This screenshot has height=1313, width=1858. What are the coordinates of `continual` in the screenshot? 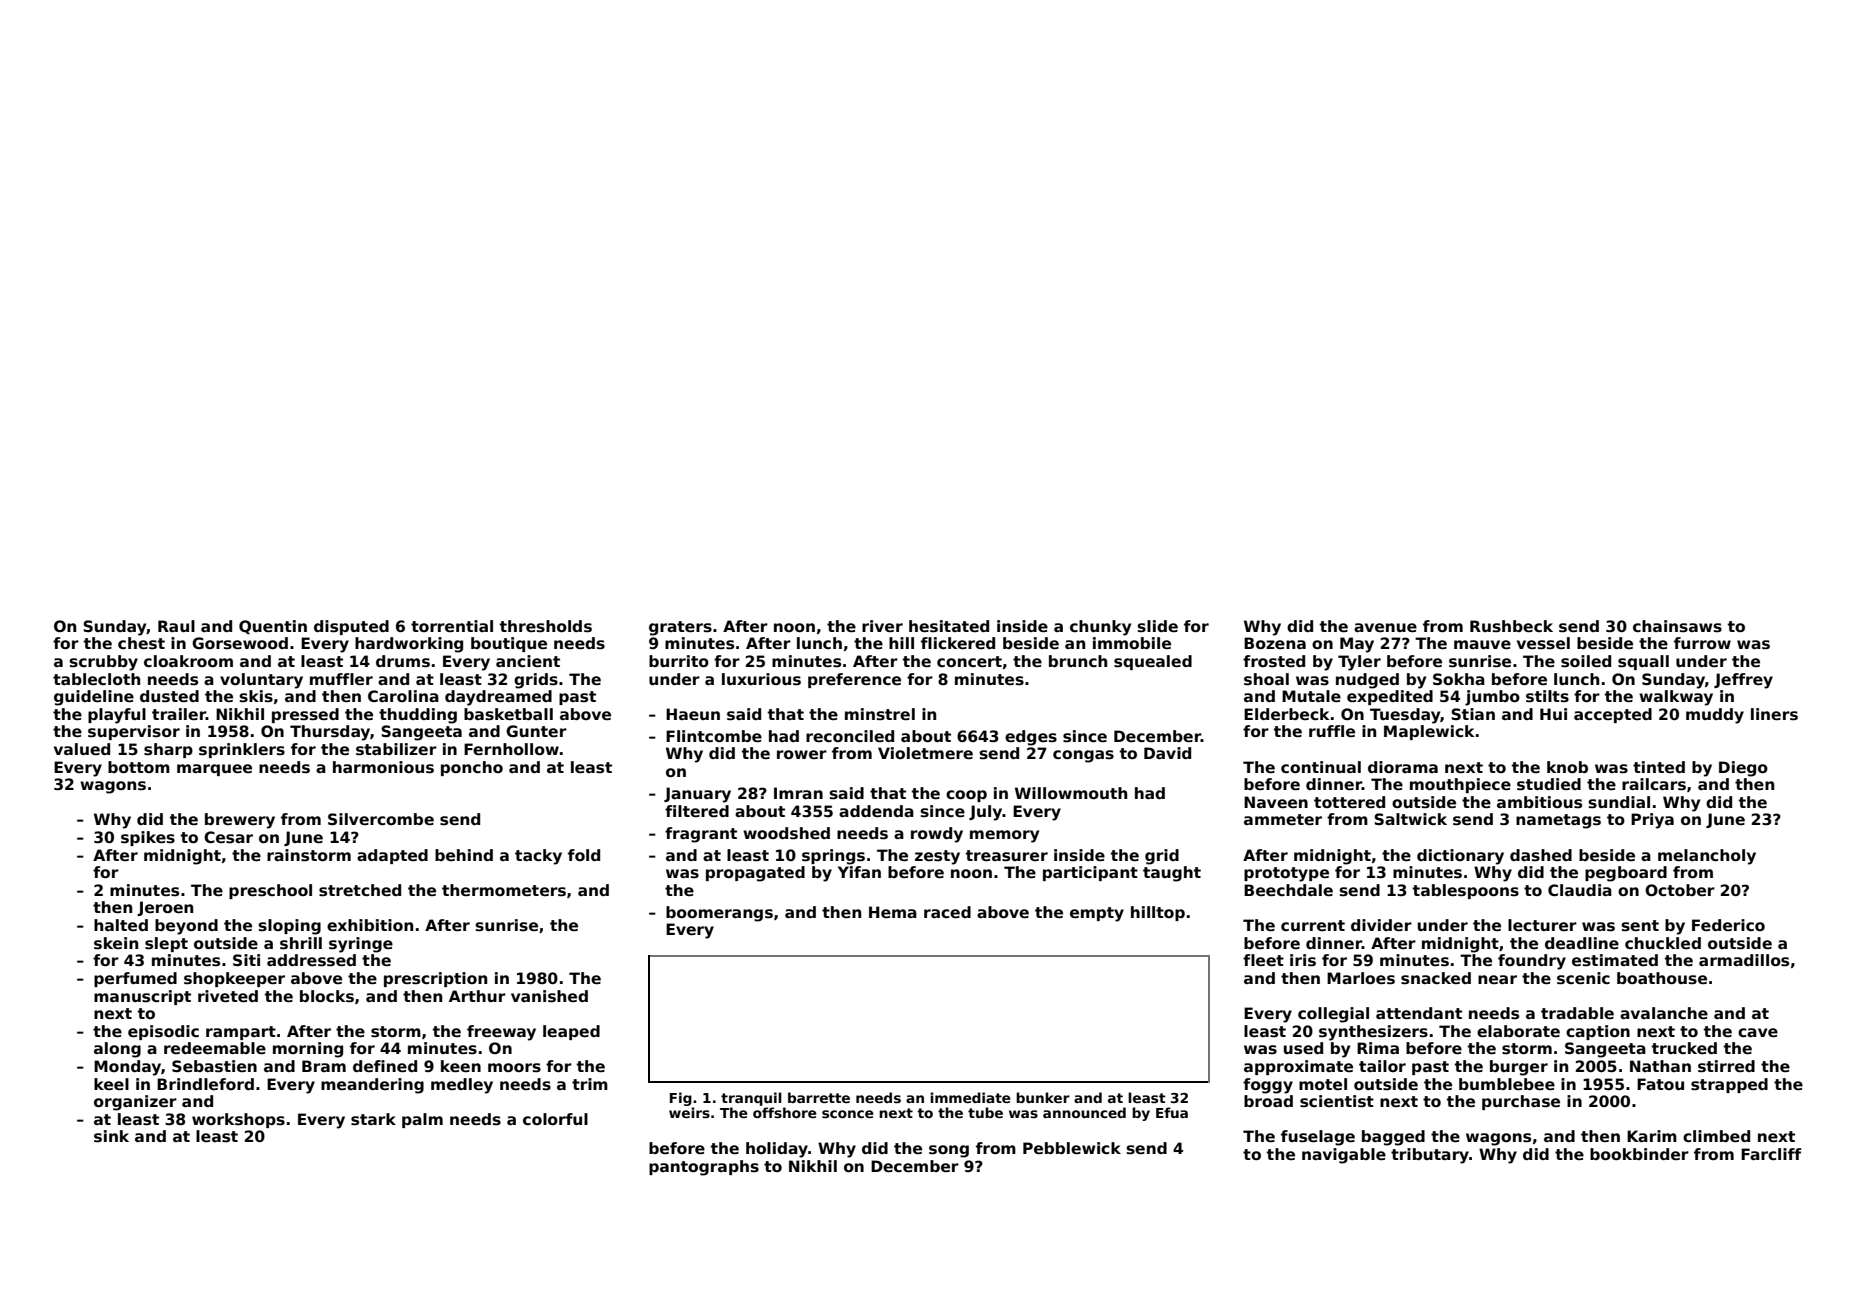 It's located at (1321, 767).
